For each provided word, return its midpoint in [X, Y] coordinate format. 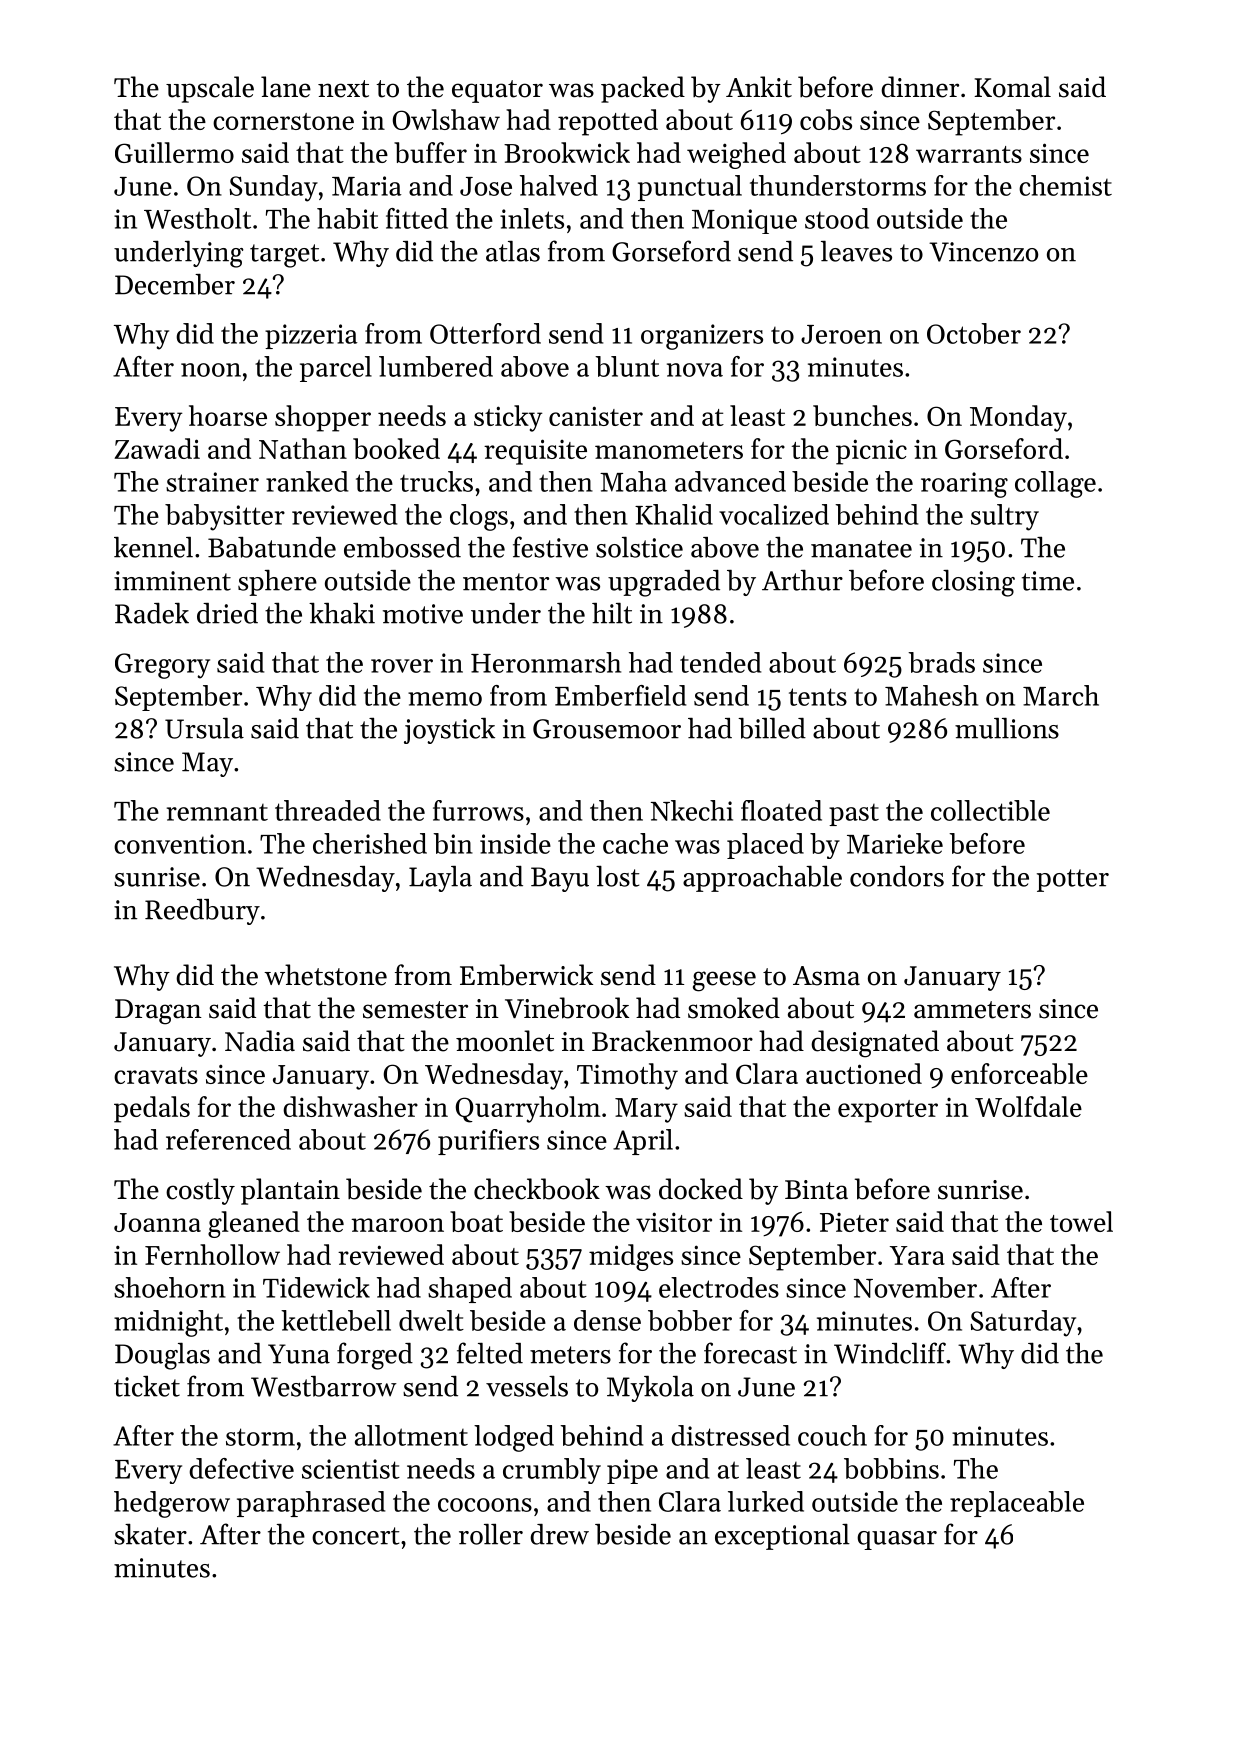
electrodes [719, 1287]
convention [180, 844]
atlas [513, 251]
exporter [888, 1111]
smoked [734, 1008]
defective [241, 1468]
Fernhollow [212, 1254]
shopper [323, 418]
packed [643, 89]
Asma [826, 976]
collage [1055, 484]
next [343, 89]
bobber [690, 1320]
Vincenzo [983, 252]
